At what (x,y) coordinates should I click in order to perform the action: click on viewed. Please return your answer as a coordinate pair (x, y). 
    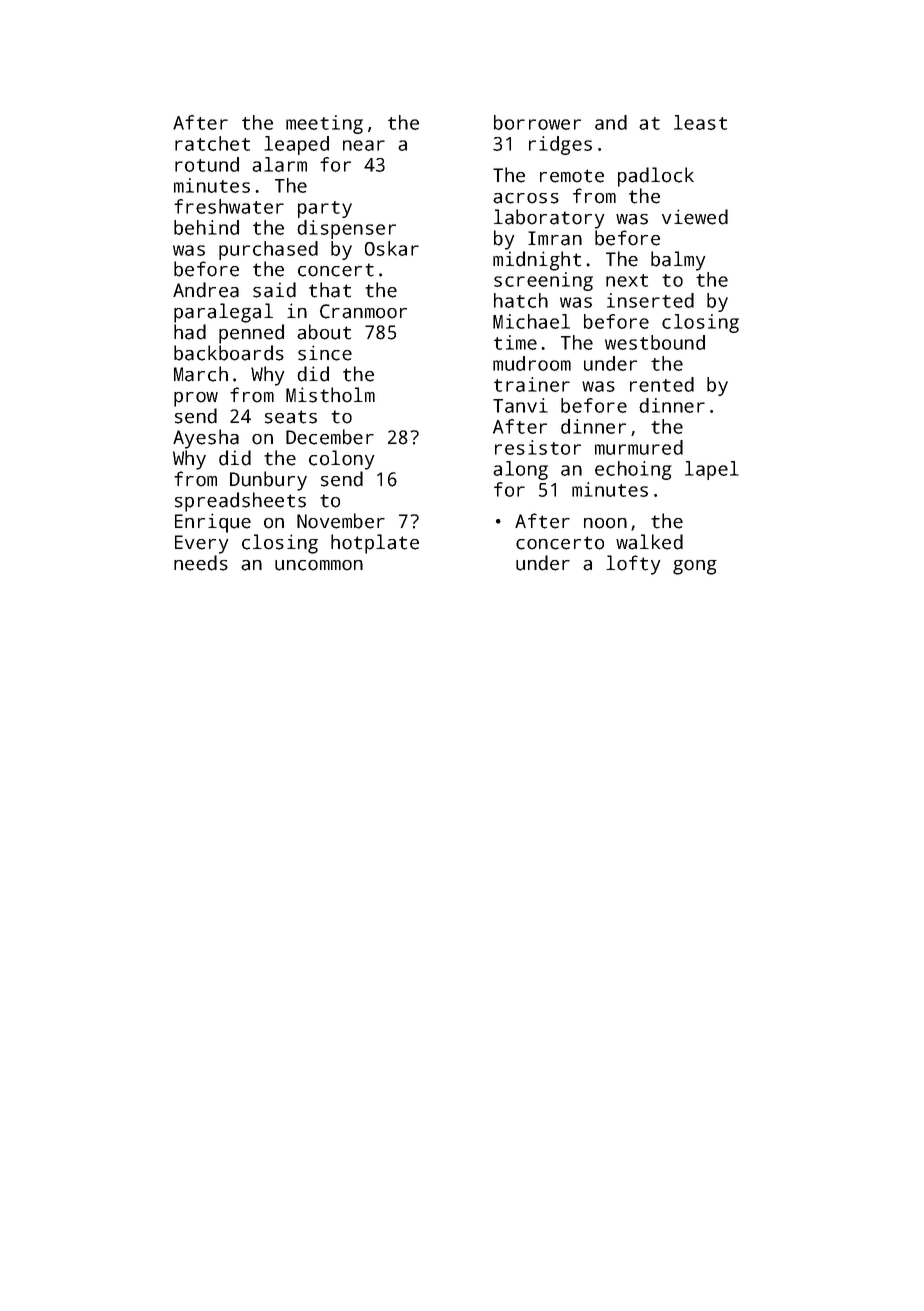
    Looking at the image, I should click on (695, 217).
